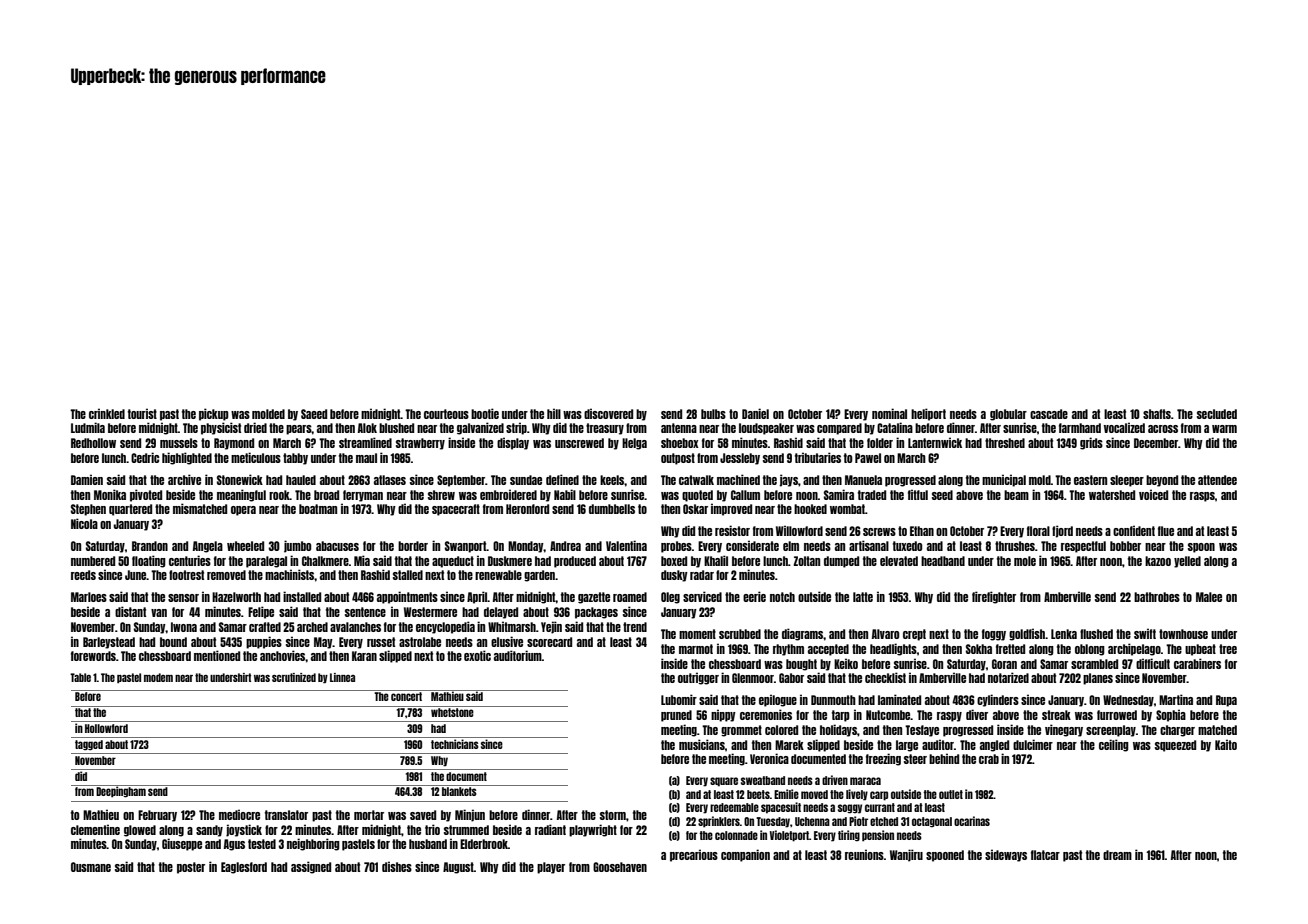 The height and width of the screenshot is (924, 1308). I want to click on companion, so click(745, 855).
